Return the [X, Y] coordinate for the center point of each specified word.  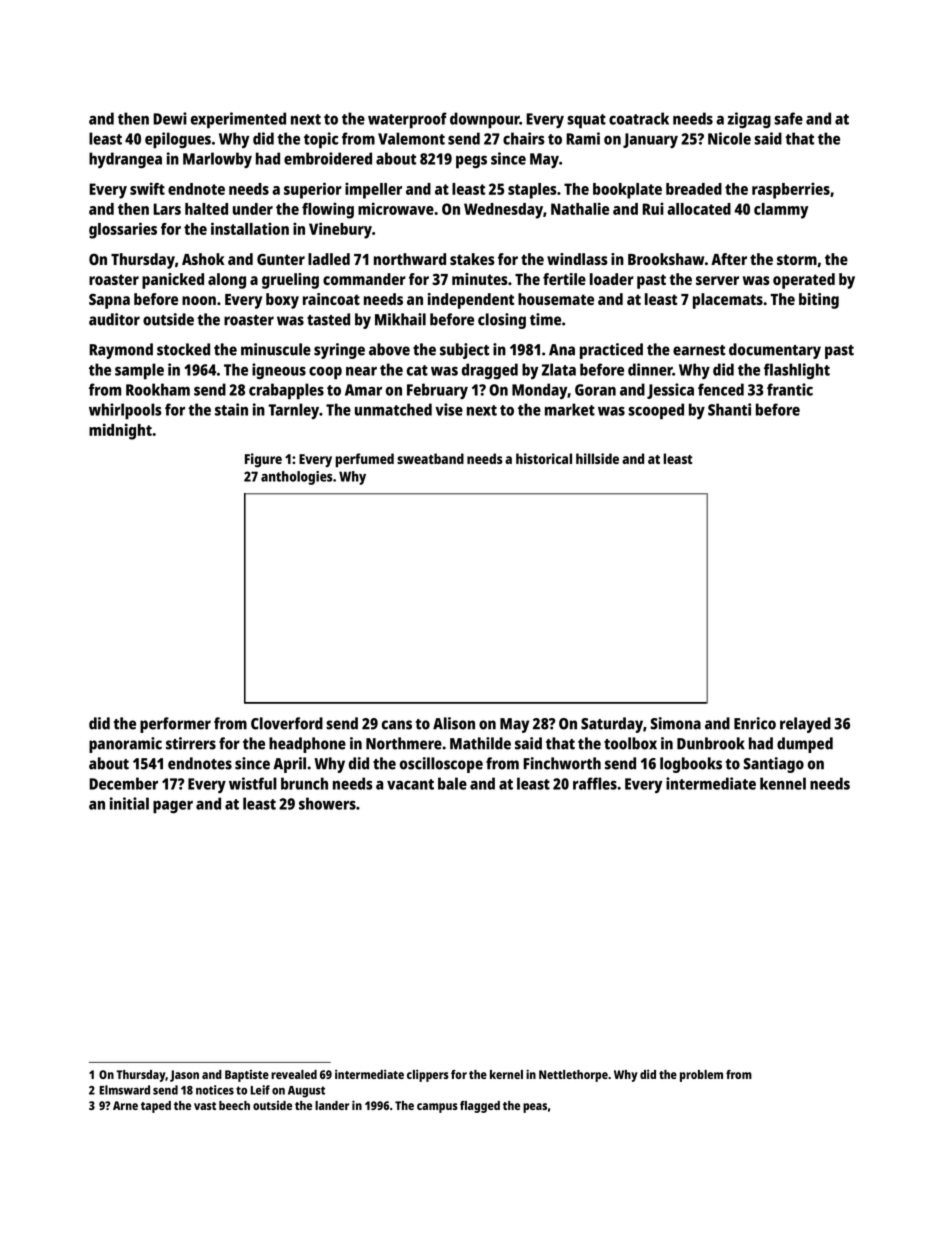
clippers [428, 1076]
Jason [184, 1076]
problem [701, 1076]
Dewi [170, 118]
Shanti [729, 409]
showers [327, 803]
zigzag [749, 120]
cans [397, 725]
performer [175, 725]
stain [231, 409]
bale [452, 783]
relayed [805, 725]
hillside [597, 458]
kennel [783, 783]
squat [586, 121]
